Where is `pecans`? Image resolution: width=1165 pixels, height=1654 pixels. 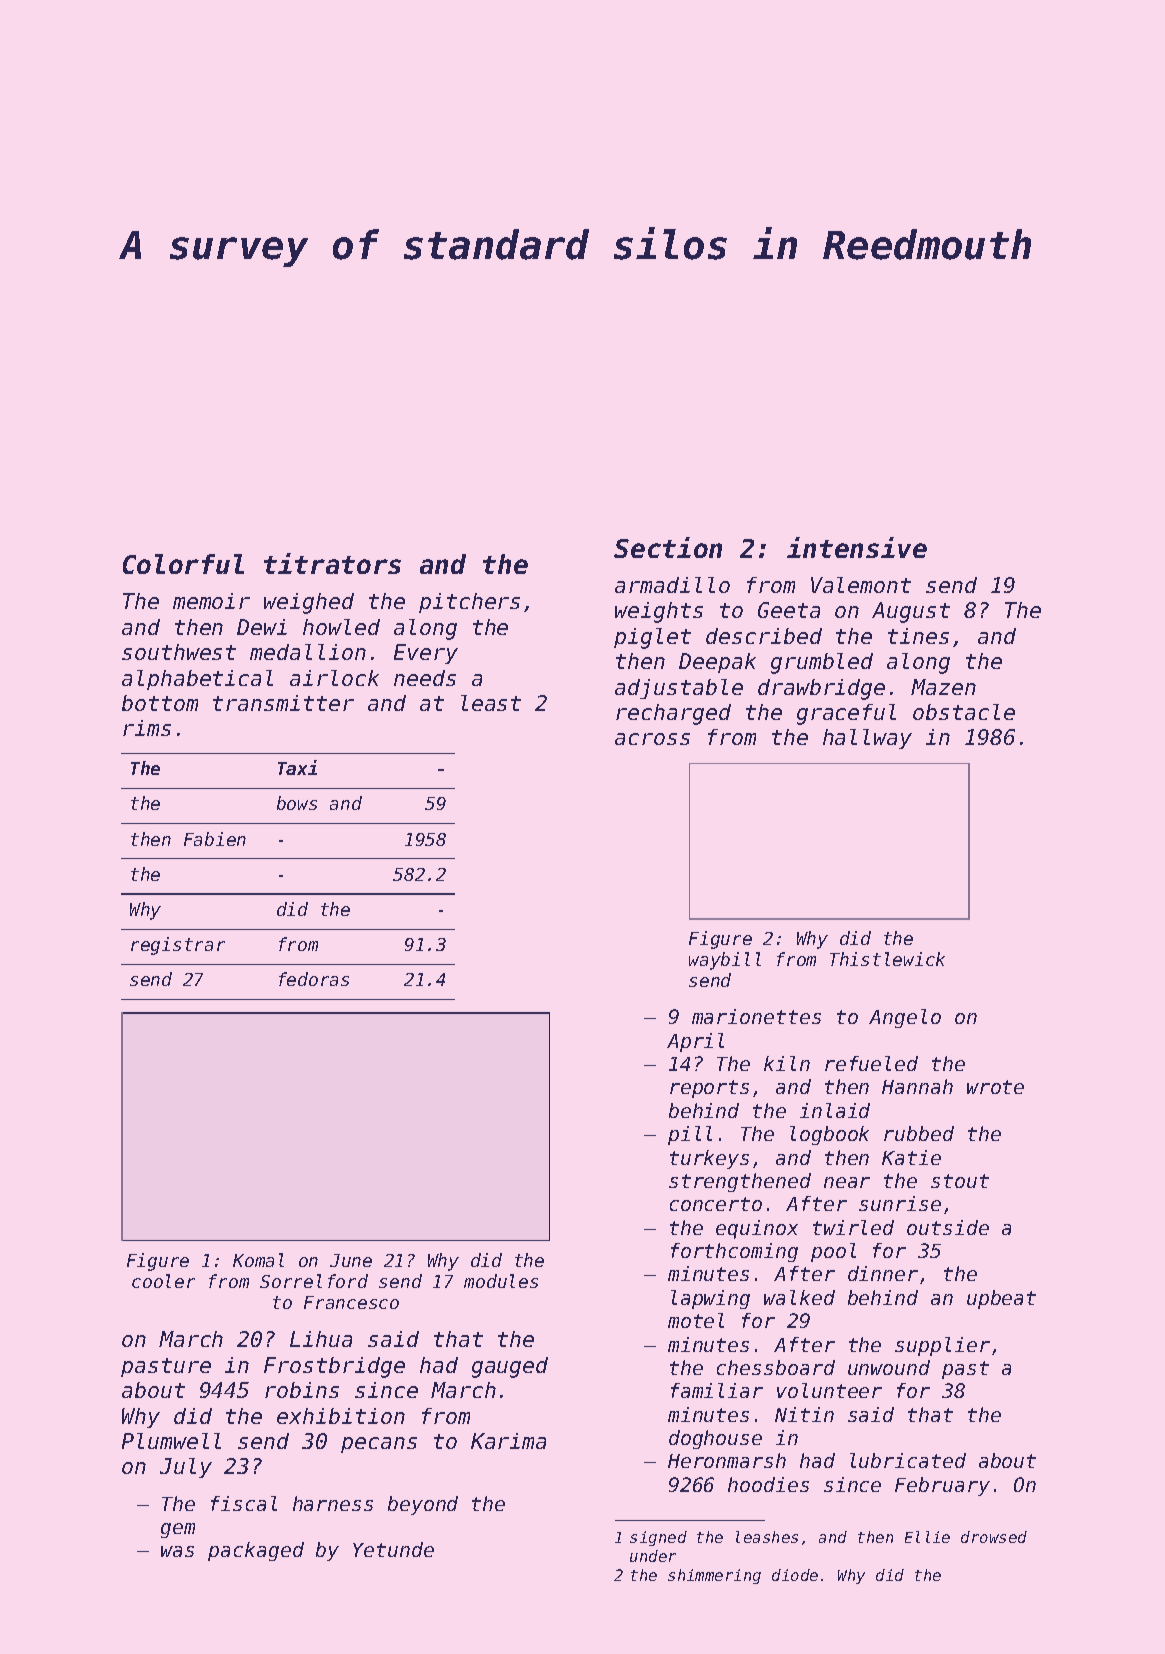 pecans is located at coordinates (379, 1445).
